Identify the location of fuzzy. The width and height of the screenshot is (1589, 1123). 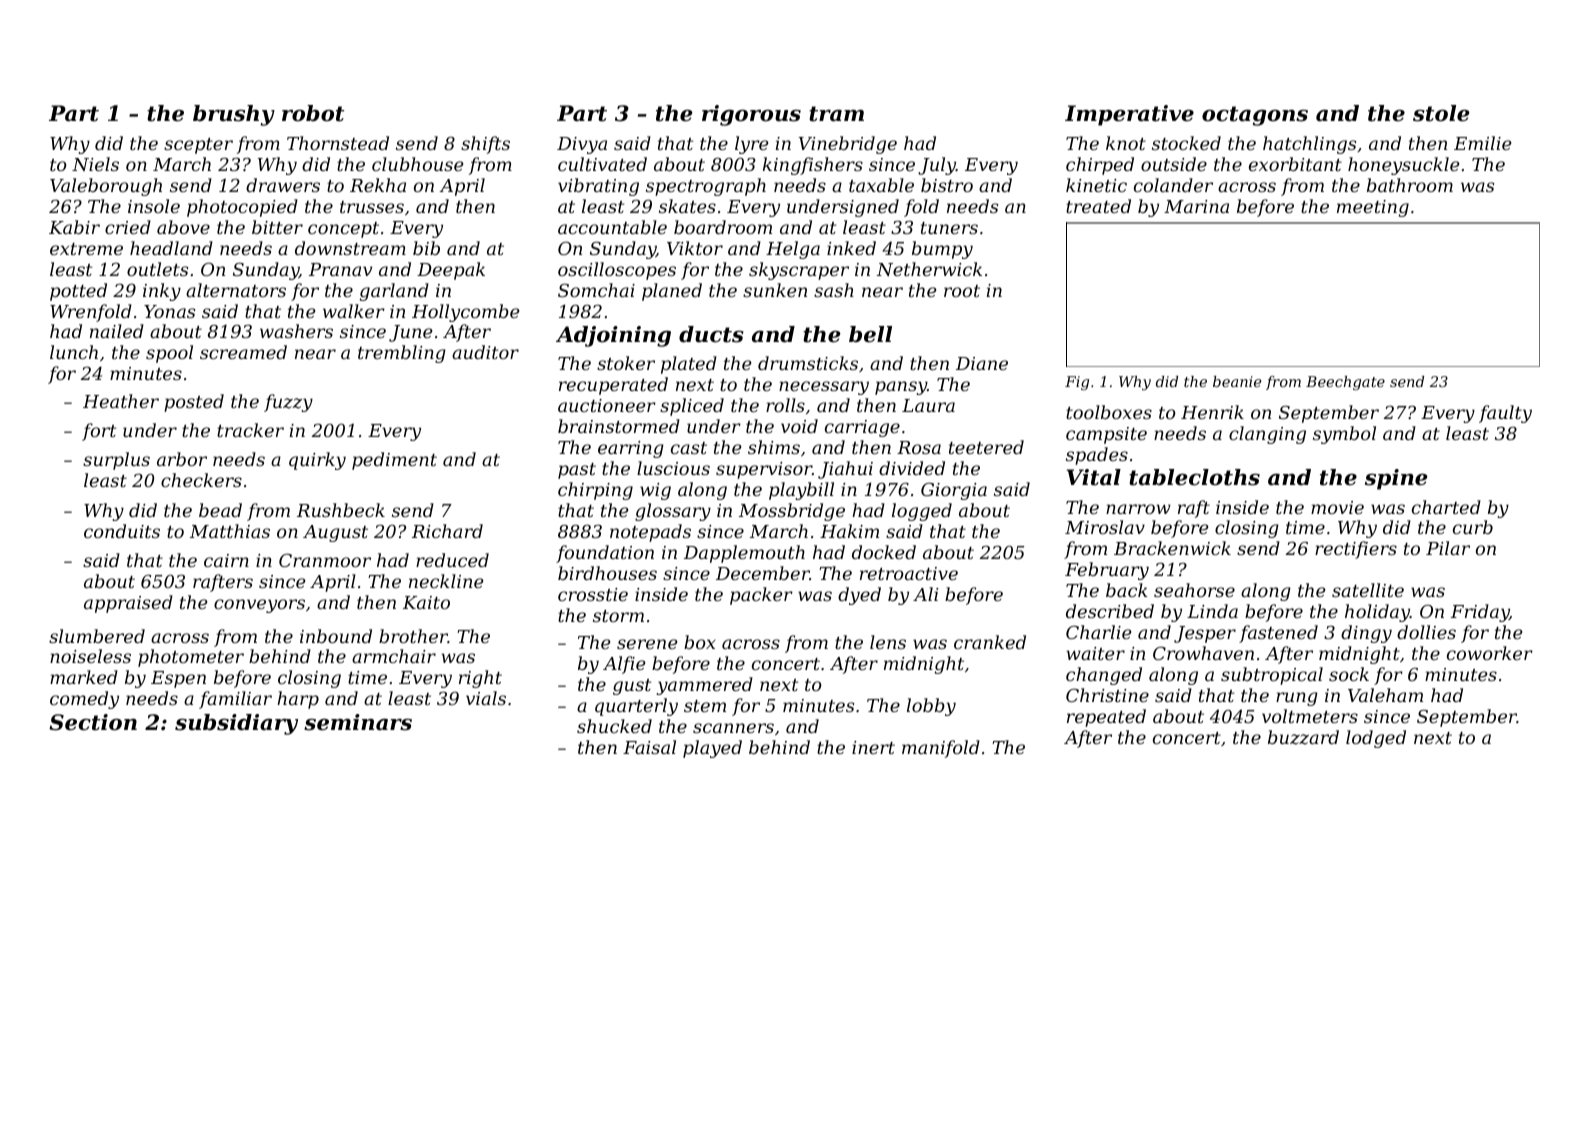
(288, 403).
